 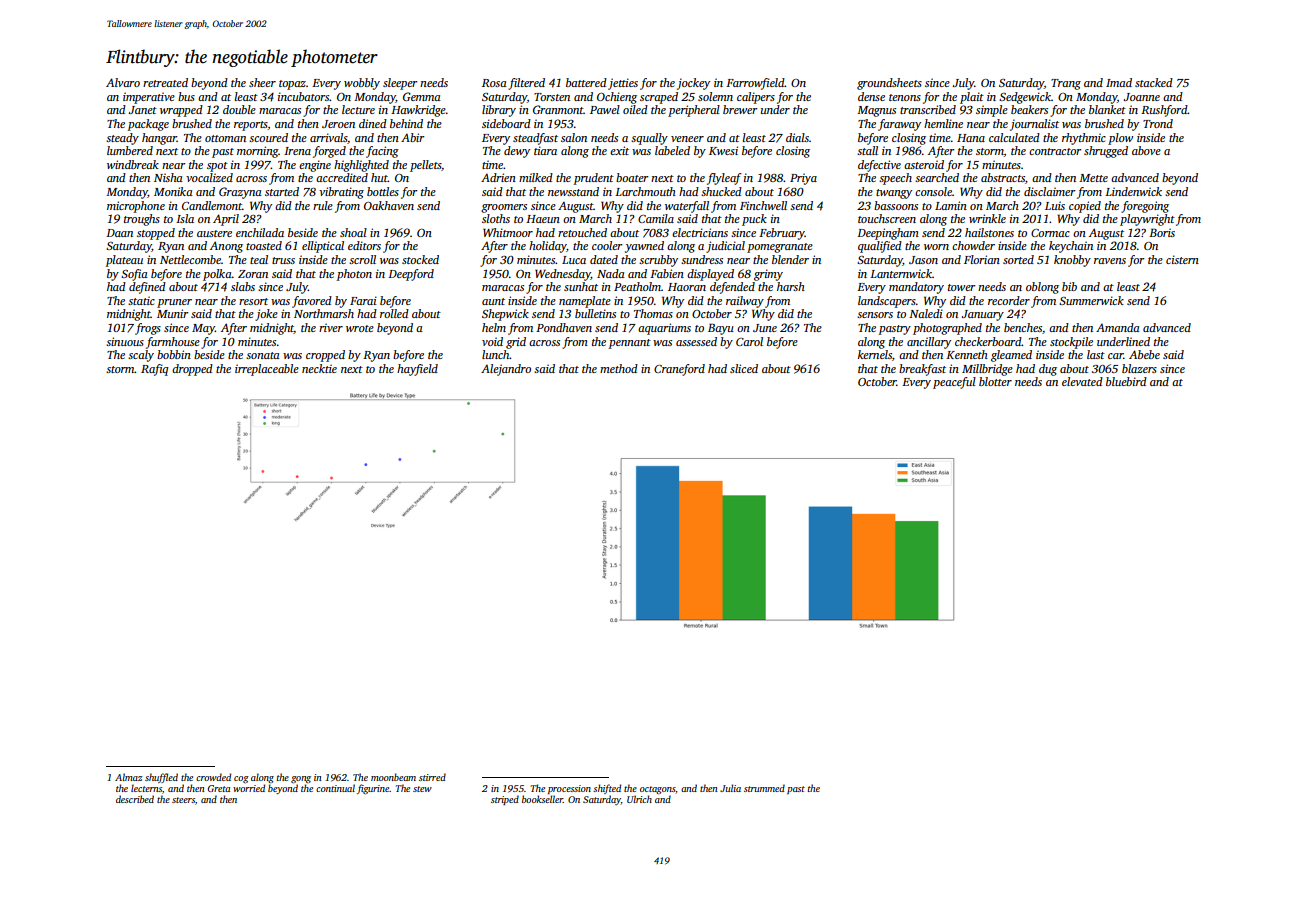 I want to click on Ulrich, so click(x=639, y=799).
